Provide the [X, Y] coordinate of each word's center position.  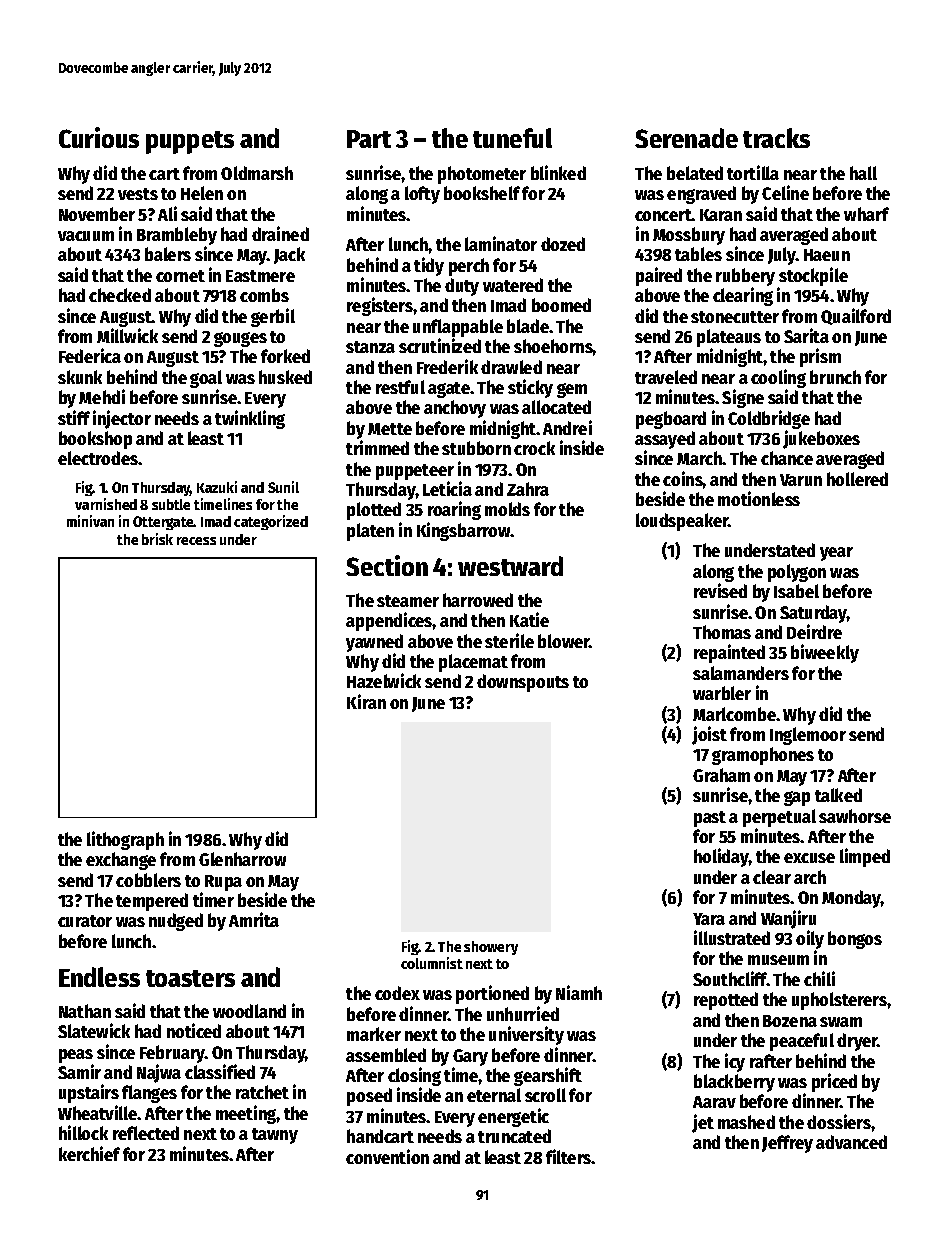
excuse [809, 858]
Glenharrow [242, 859]
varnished [106, 504]
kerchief [89, 1153]
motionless [759, 498]
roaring [454, 510]
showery [491, 948]
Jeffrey [787, 1144]
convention [387, 1156]
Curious [99, 137]
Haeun [827, 255]
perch [469, 267]
